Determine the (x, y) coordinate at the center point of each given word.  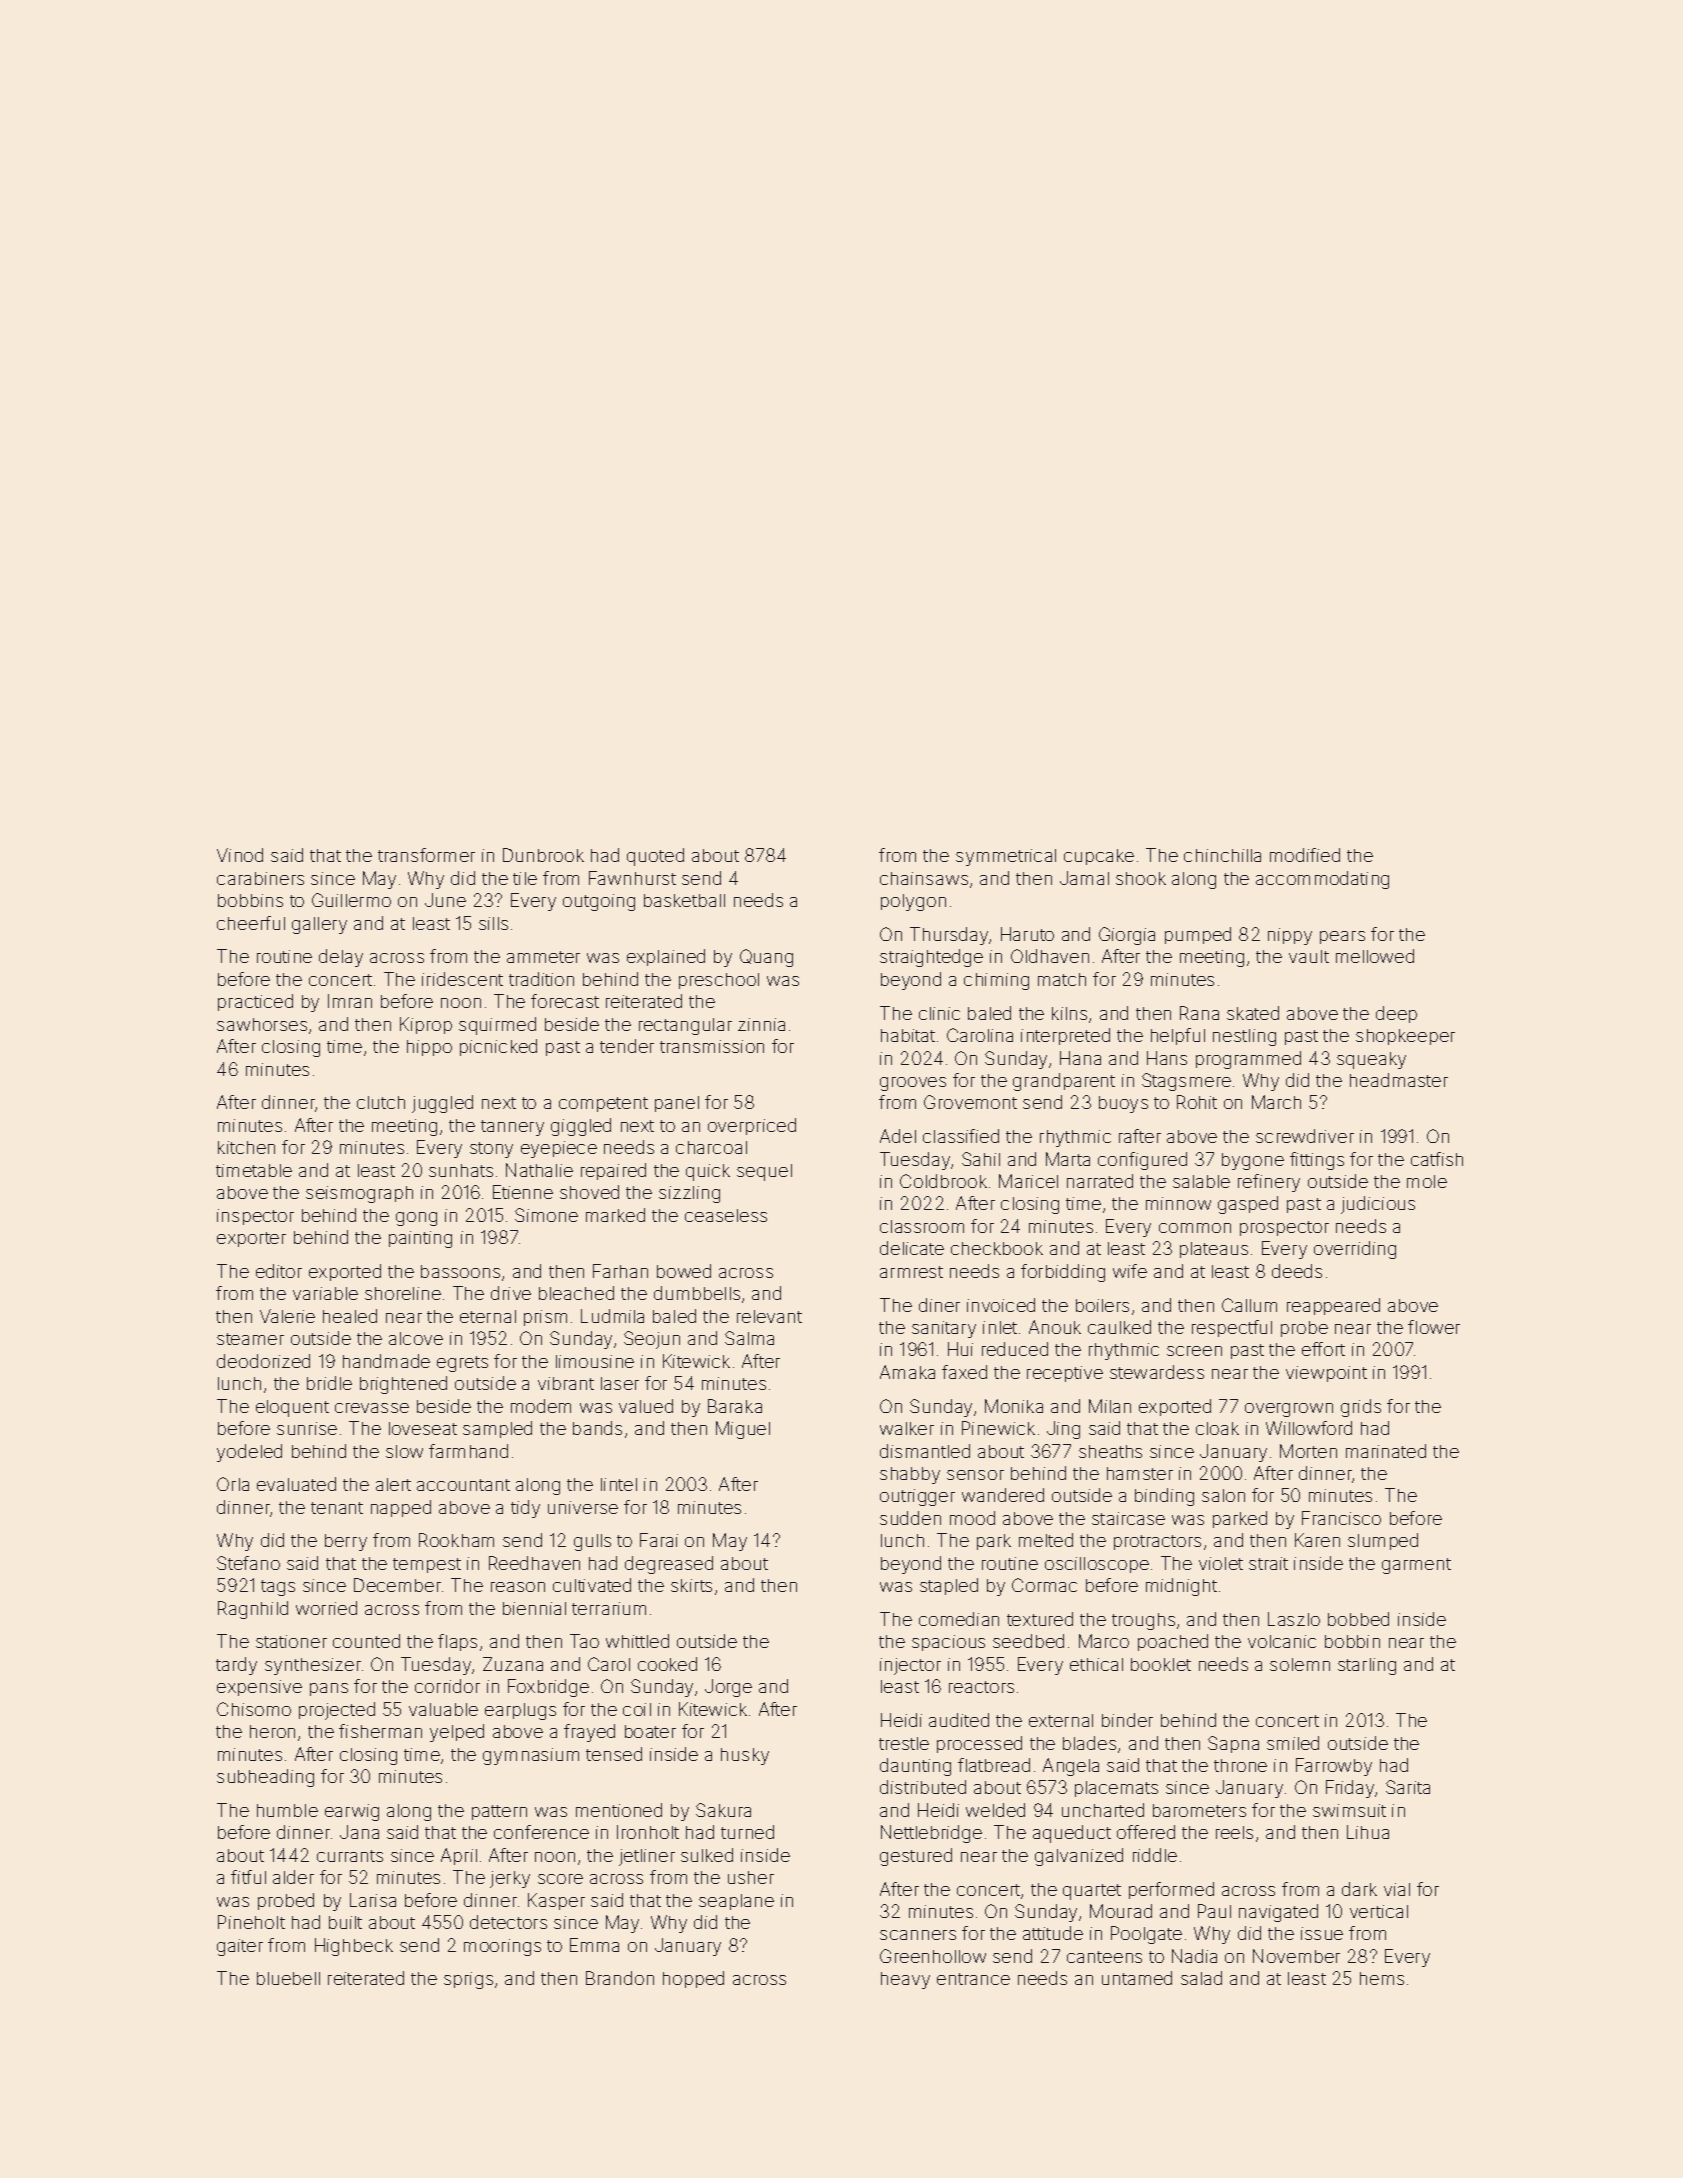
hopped (693, 1979)
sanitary (944, 1329)
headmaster (1399, 1080)
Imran (350, 1001)
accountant (463, 1485)
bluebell (288, 1978)
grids (1361, 1408)
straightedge (931, 958)
